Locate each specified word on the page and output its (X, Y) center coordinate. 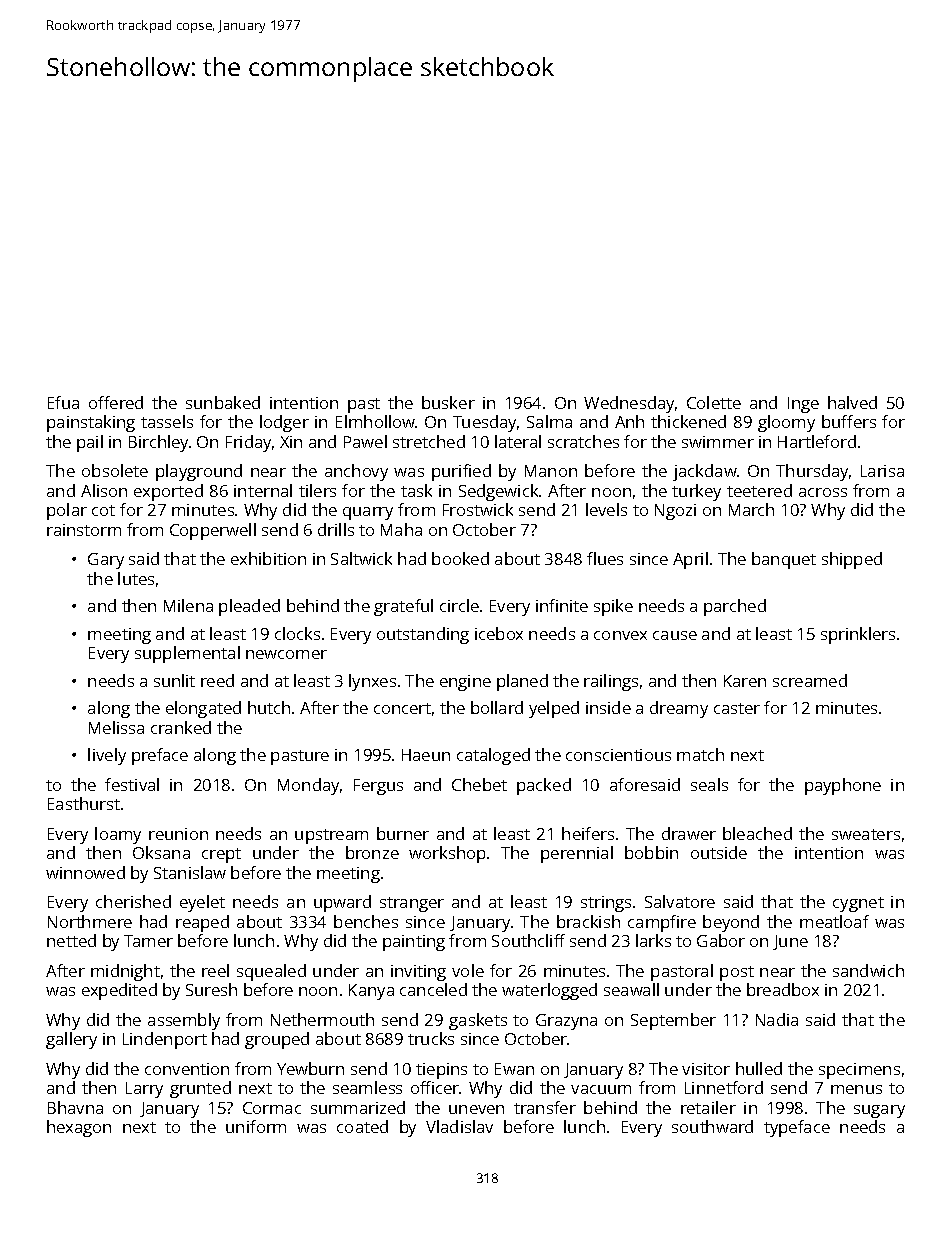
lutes (136, 578)
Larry (144, 1090)
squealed (271, 972)
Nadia (777, 1019)
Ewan (514, 1069)
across (823, 492)
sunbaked (223, 402)
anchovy (356, 472)
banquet (784, 560)
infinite (562, 605)
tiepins (441, 1071)
